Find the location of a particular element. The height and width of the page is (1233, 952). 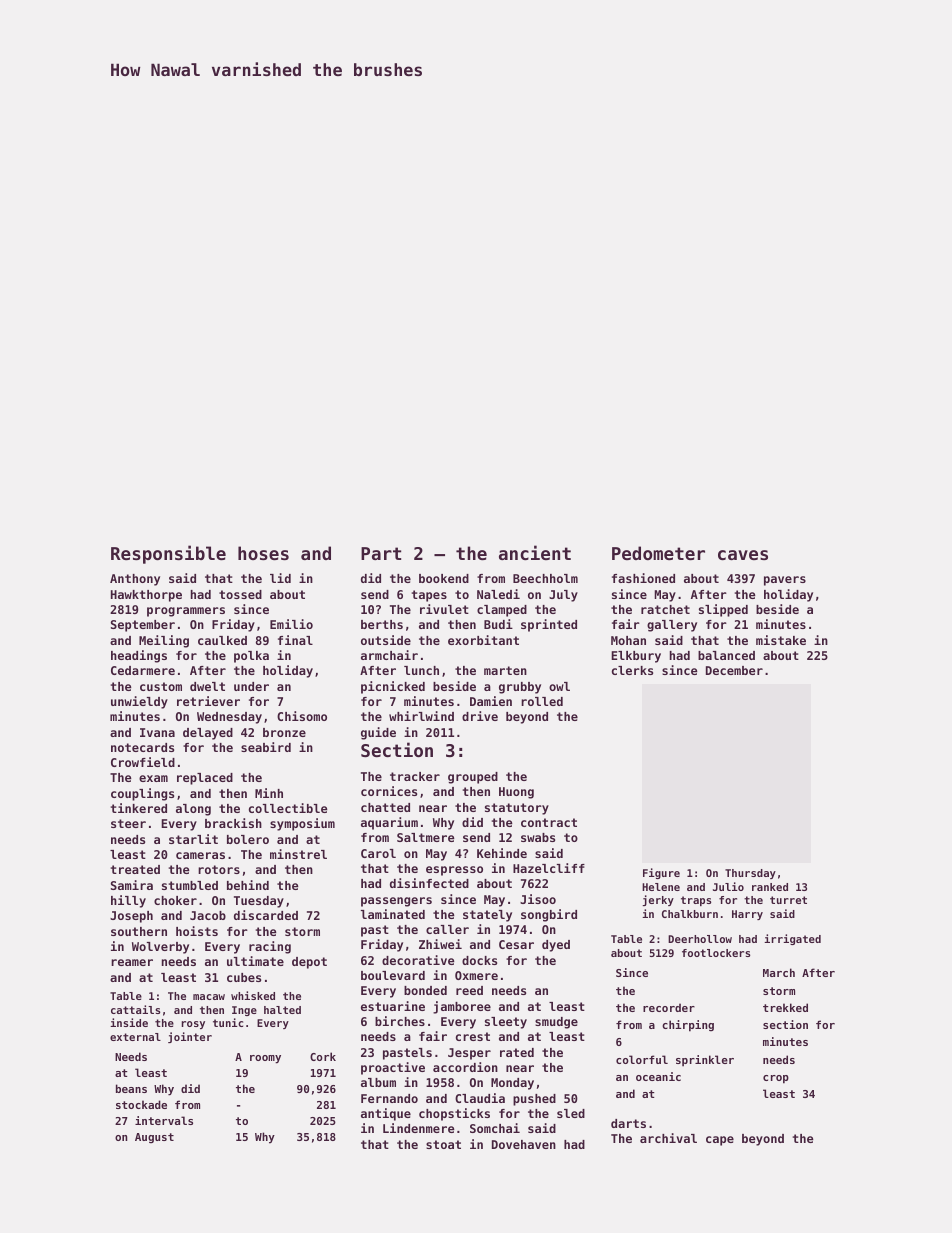

December is located at coordinates (734, 670).
